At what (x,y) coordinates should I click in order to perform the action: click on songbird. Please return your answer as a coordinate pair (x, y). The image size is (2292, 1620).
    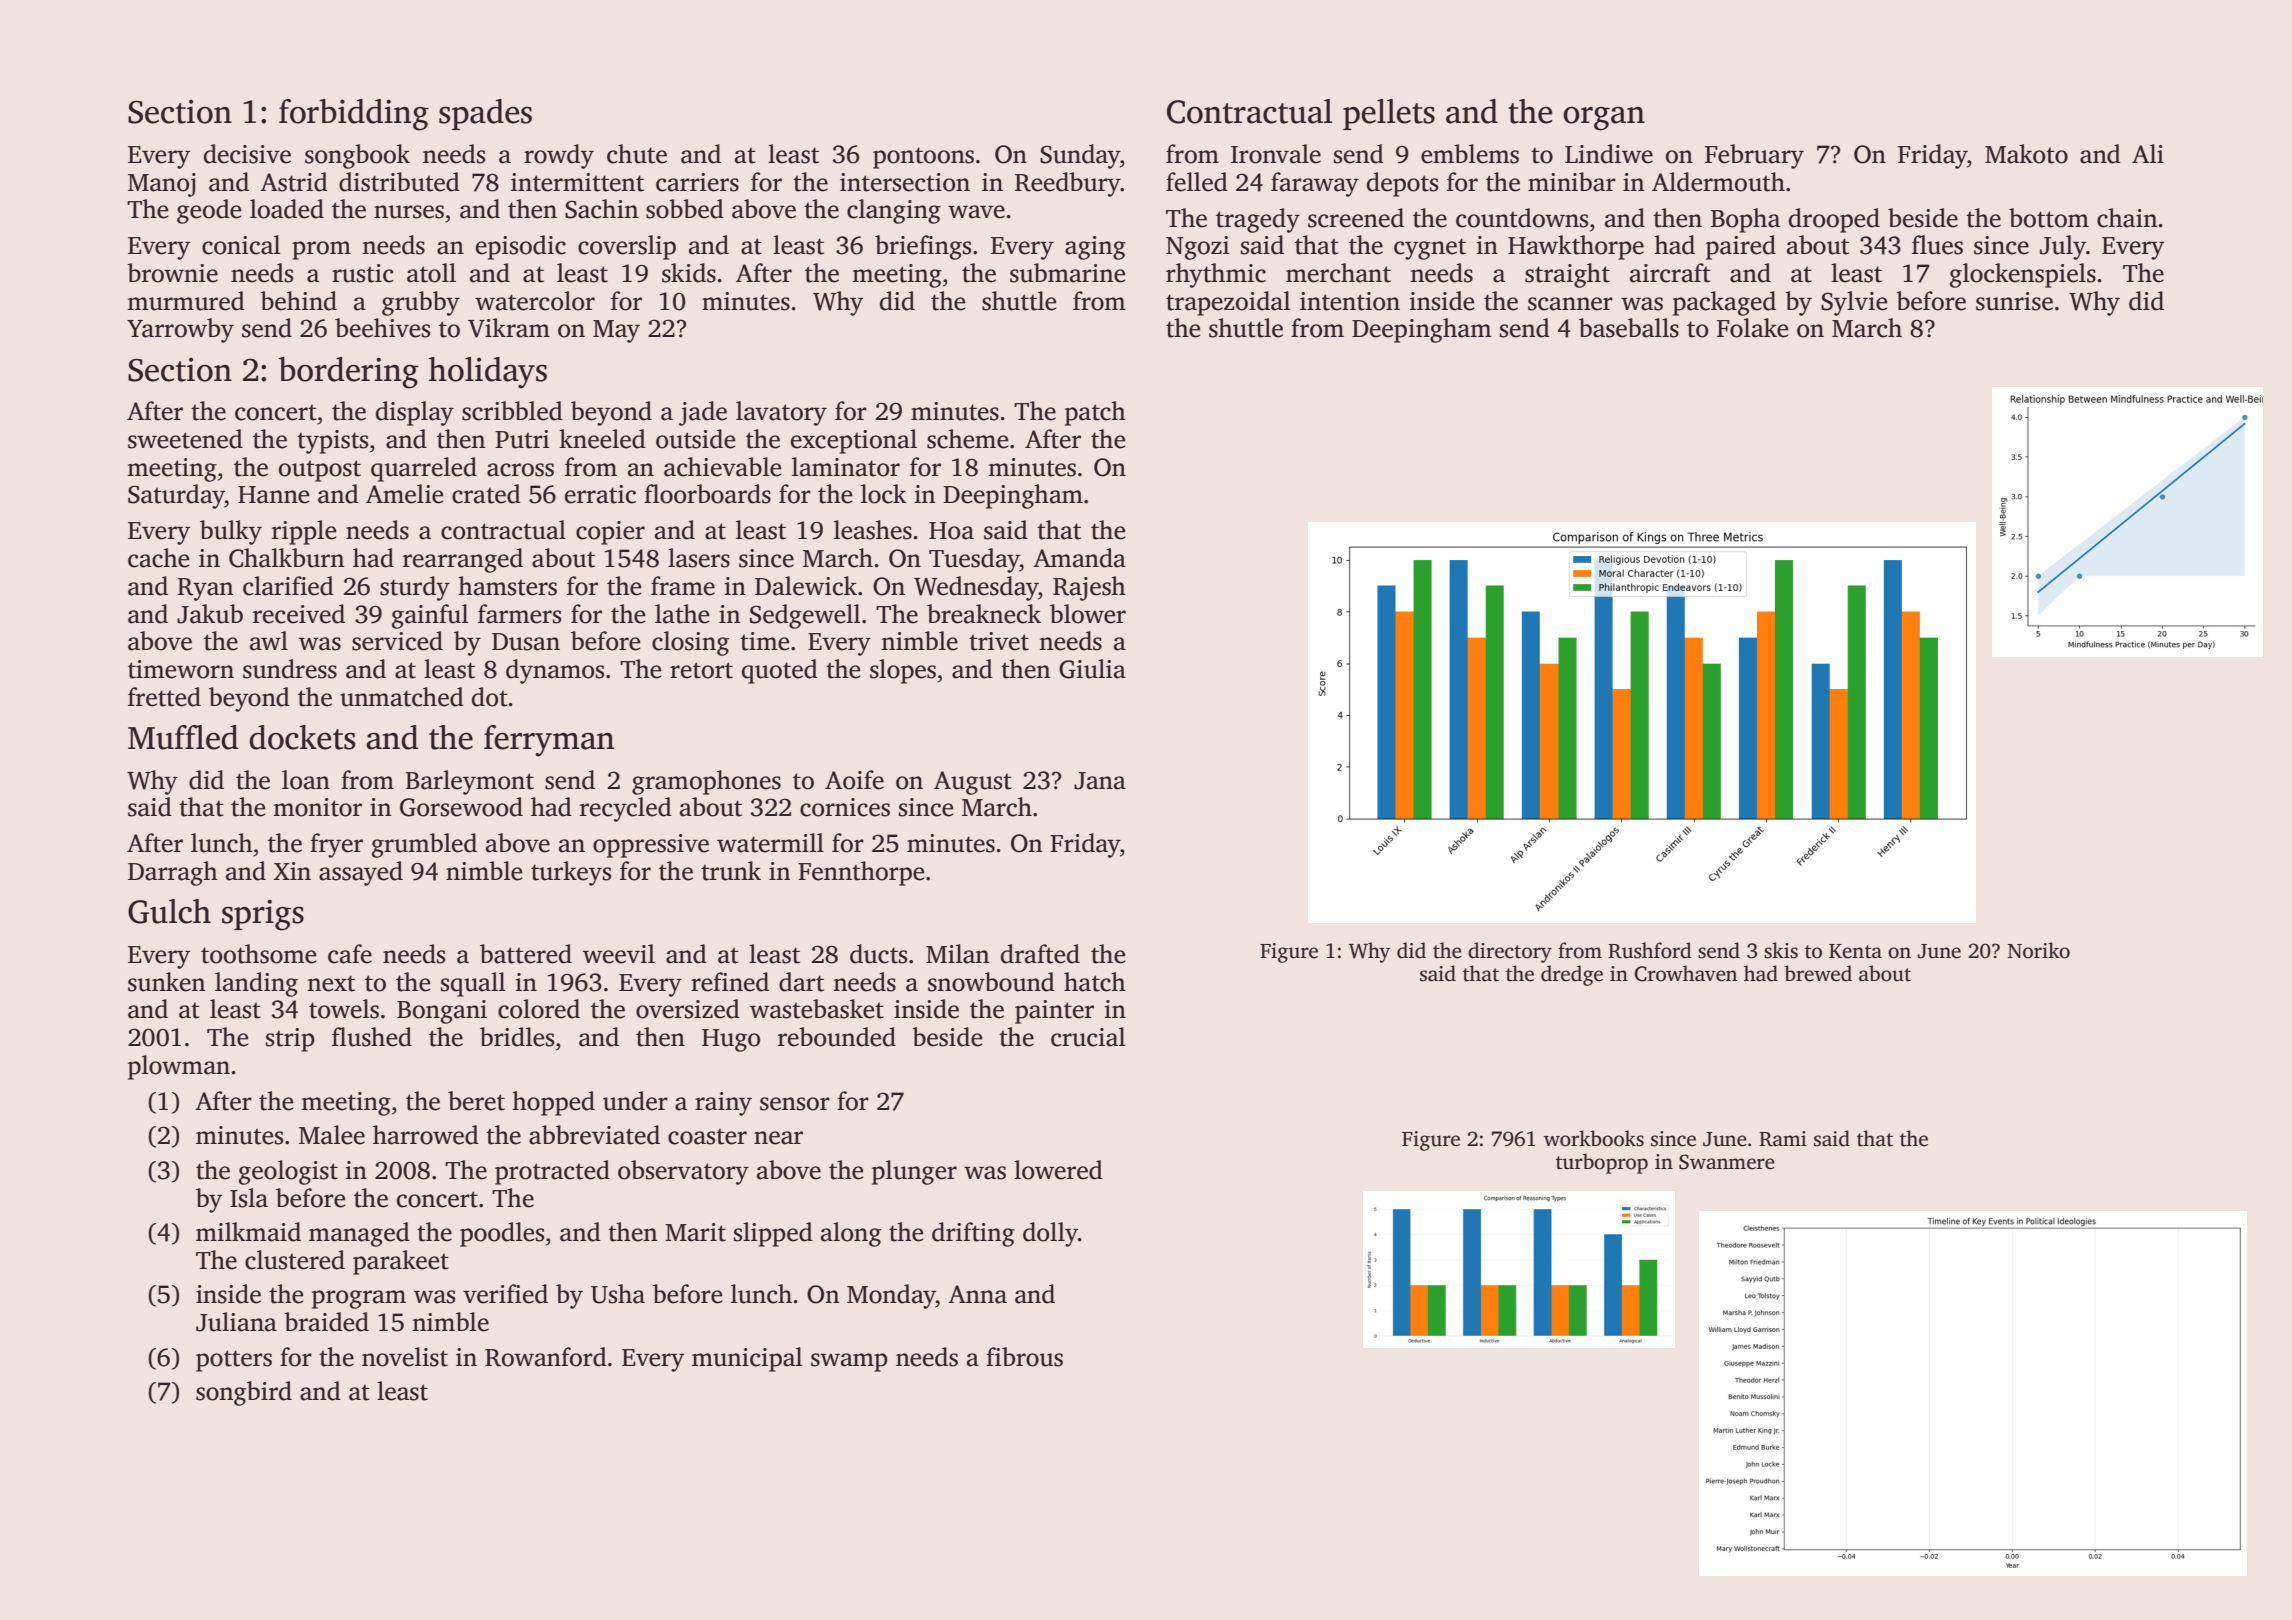
    Looking at the image, I should click on (244, 1393).
